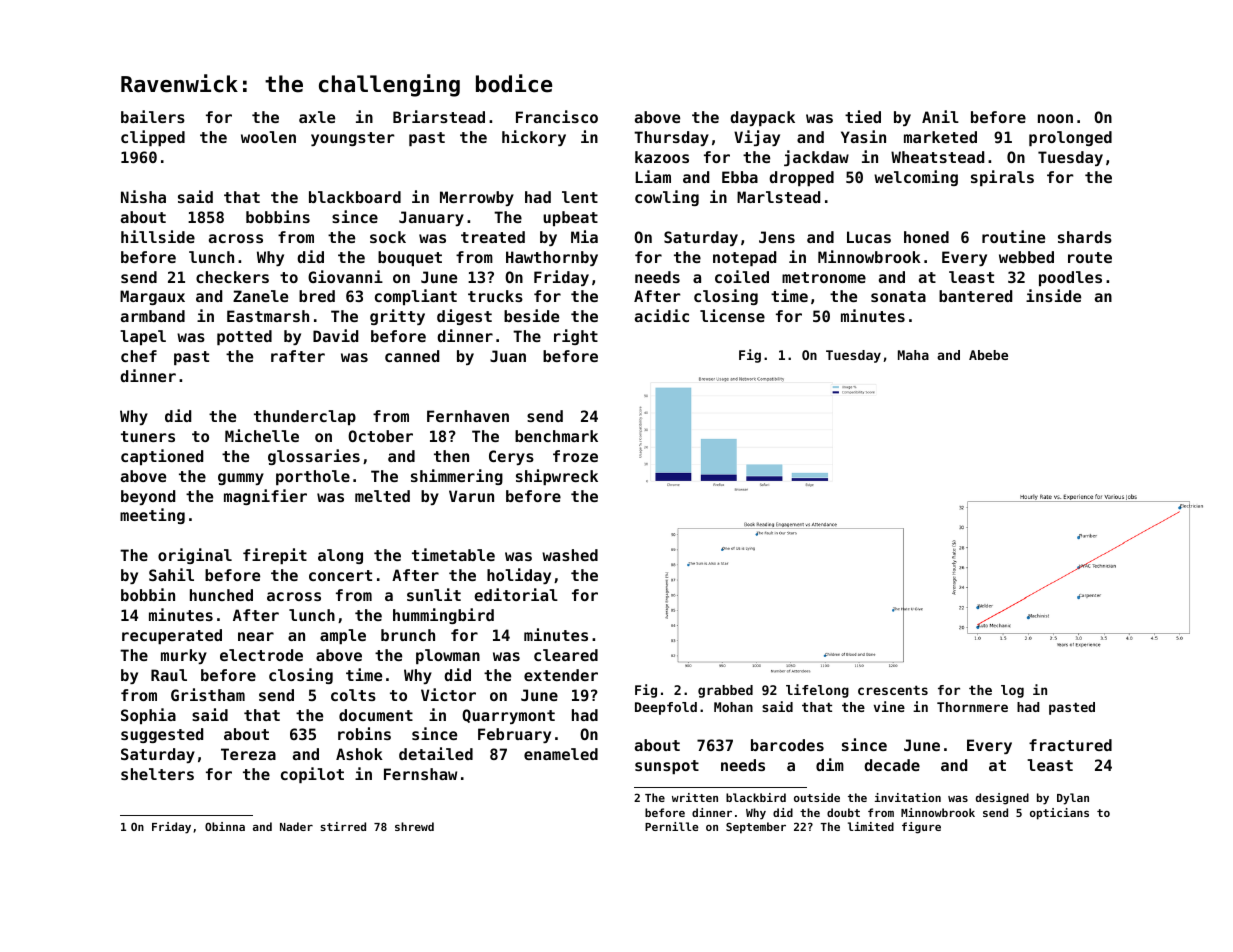 This screenshot has width=1233, height=952. Describe the element at coordinates (972, 707) in the screenshot. I see `Thornmere` at that location.
